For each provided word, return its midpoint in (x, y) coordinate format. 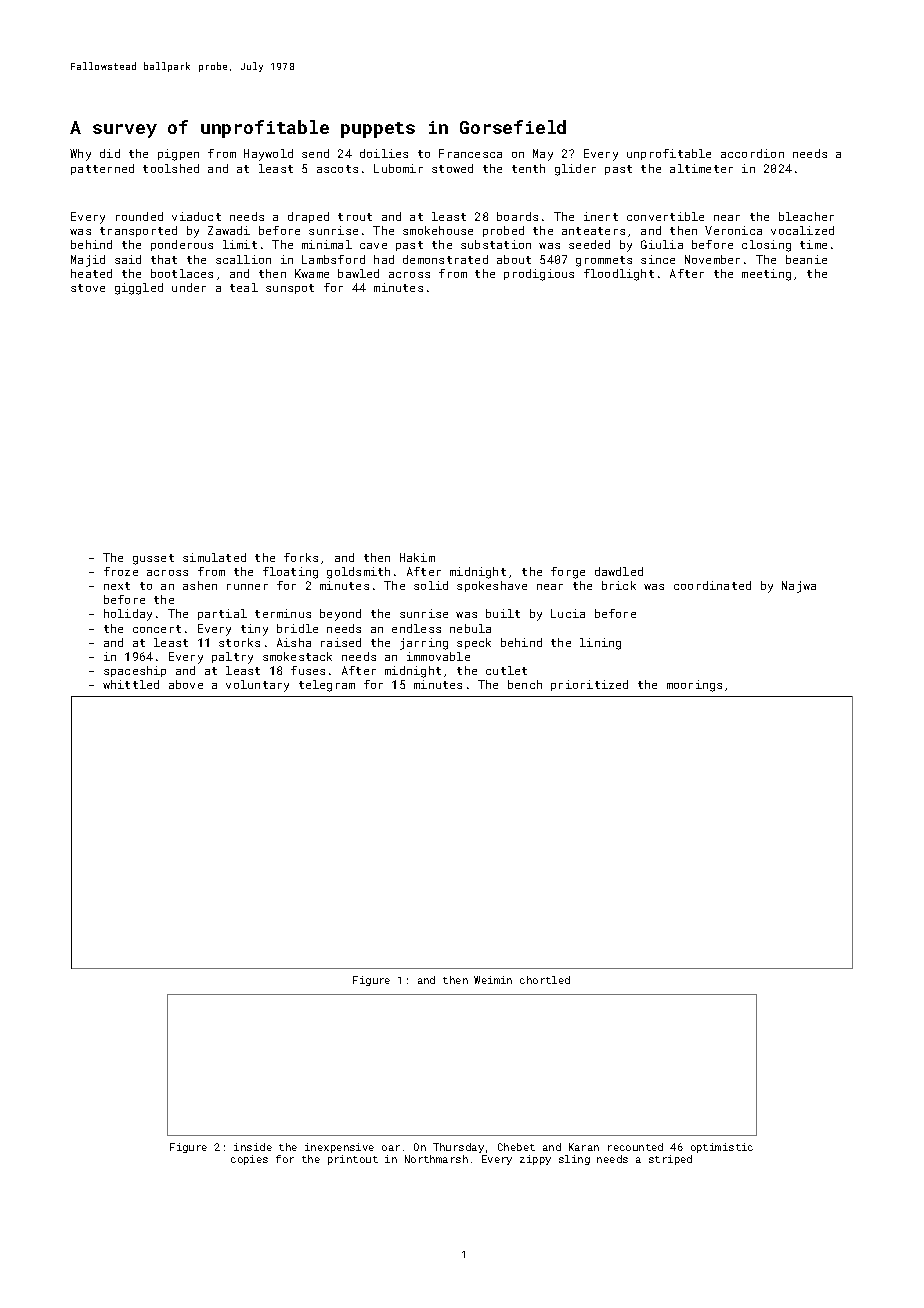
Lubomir (398, 168)
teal (244, 287)
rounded (139, 216)
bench (525, 684)
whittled (131, 684)
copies (249, 1160)
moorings (694, 686)
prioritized (589, 685)
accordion (752, 153)
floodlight (619, 275)
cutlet (506, 670)
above (186, 684)
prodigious (539, 275)
